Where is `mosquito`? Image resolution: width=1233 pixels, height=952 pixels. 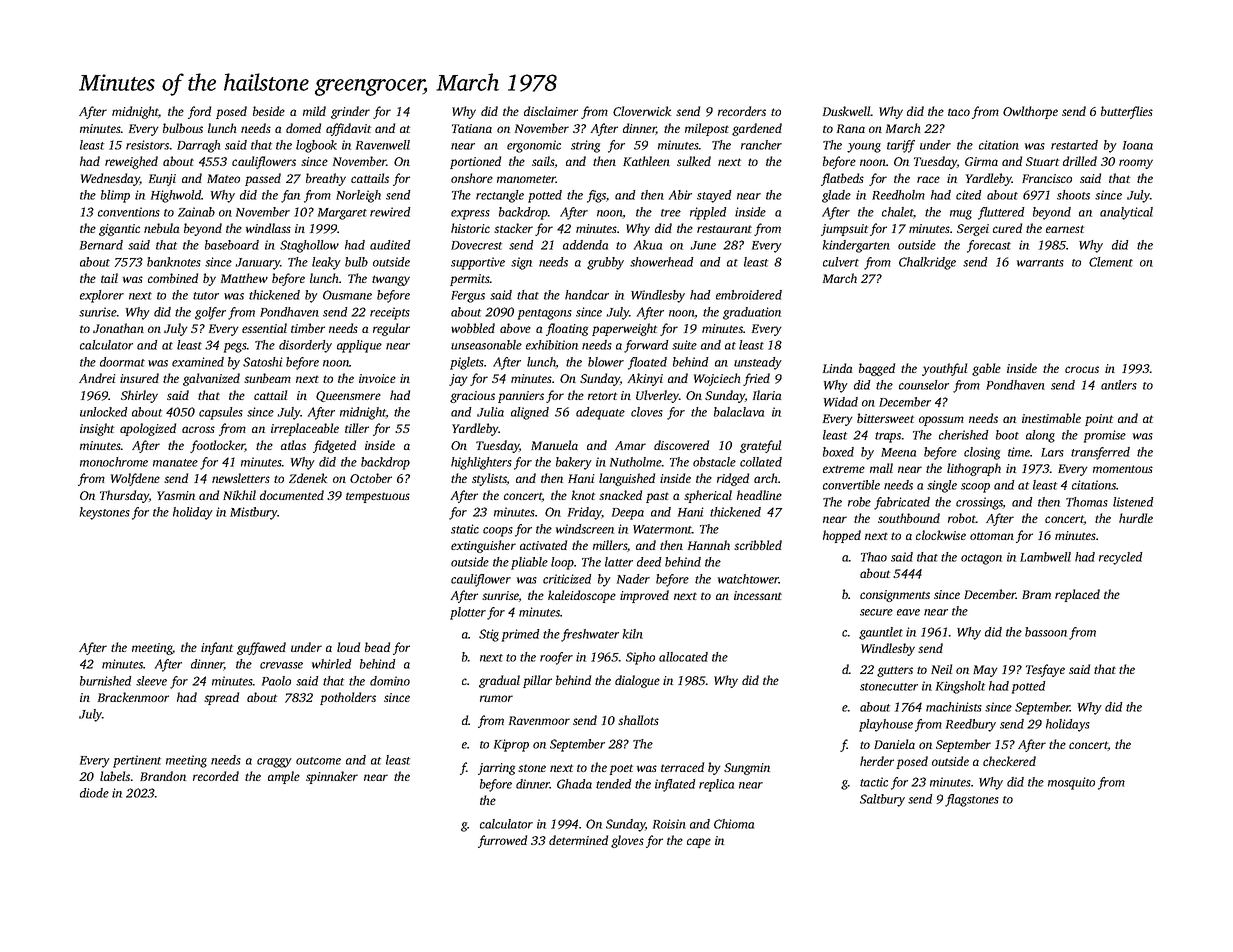 mosquito is located at coordinates (1071, 783).
